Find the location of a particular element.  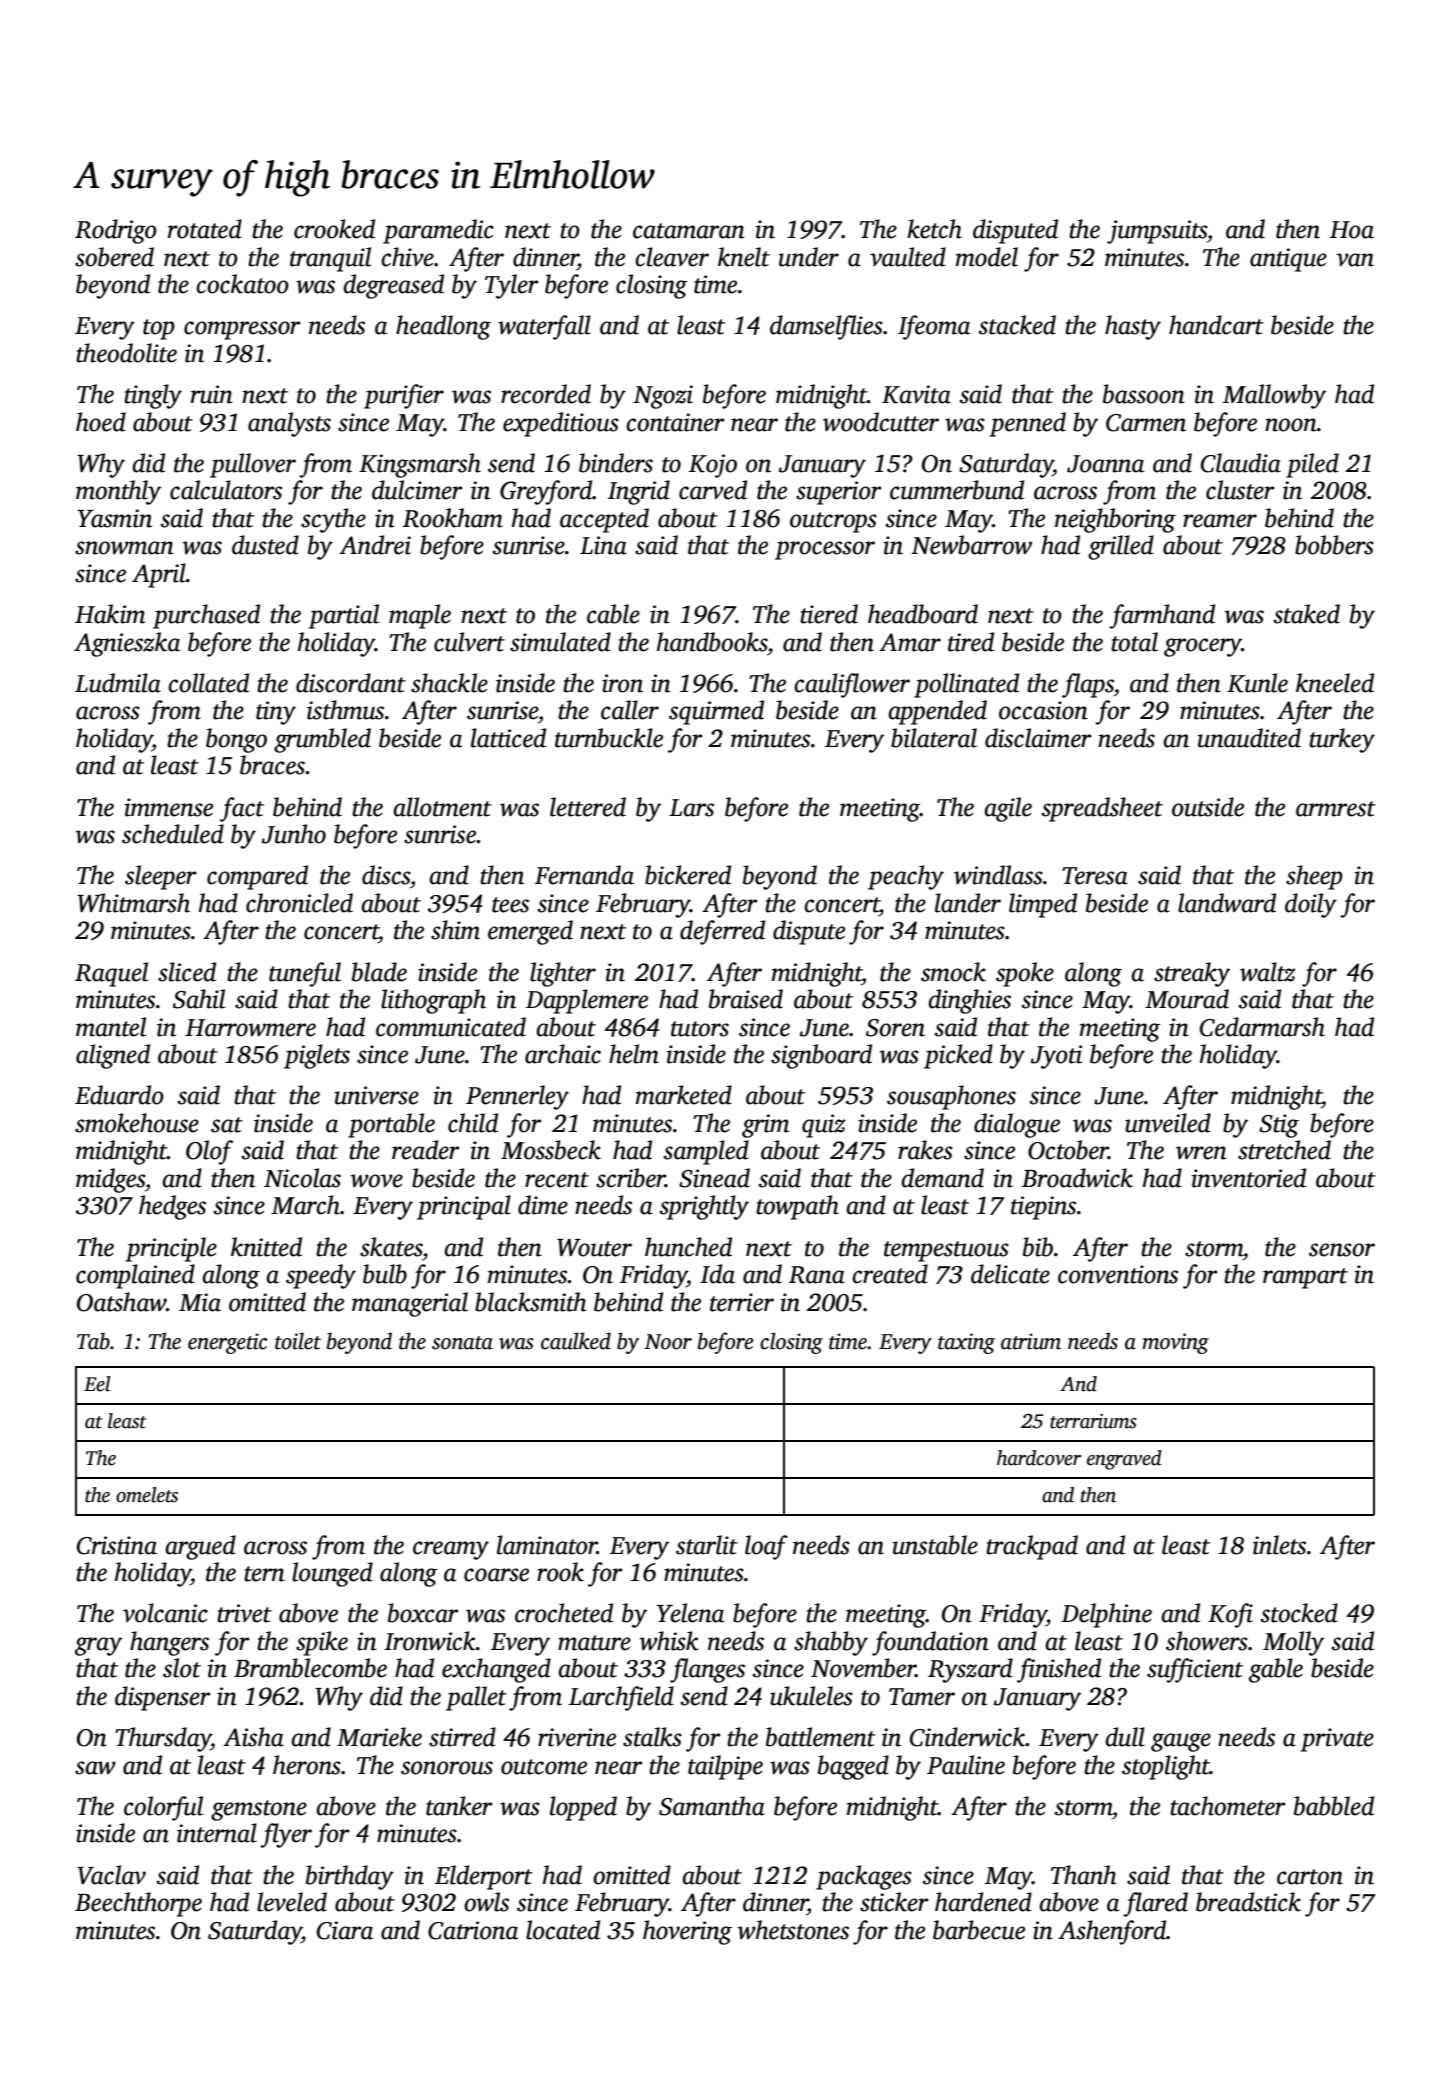

antique is located at coordinates (1288, 260).
